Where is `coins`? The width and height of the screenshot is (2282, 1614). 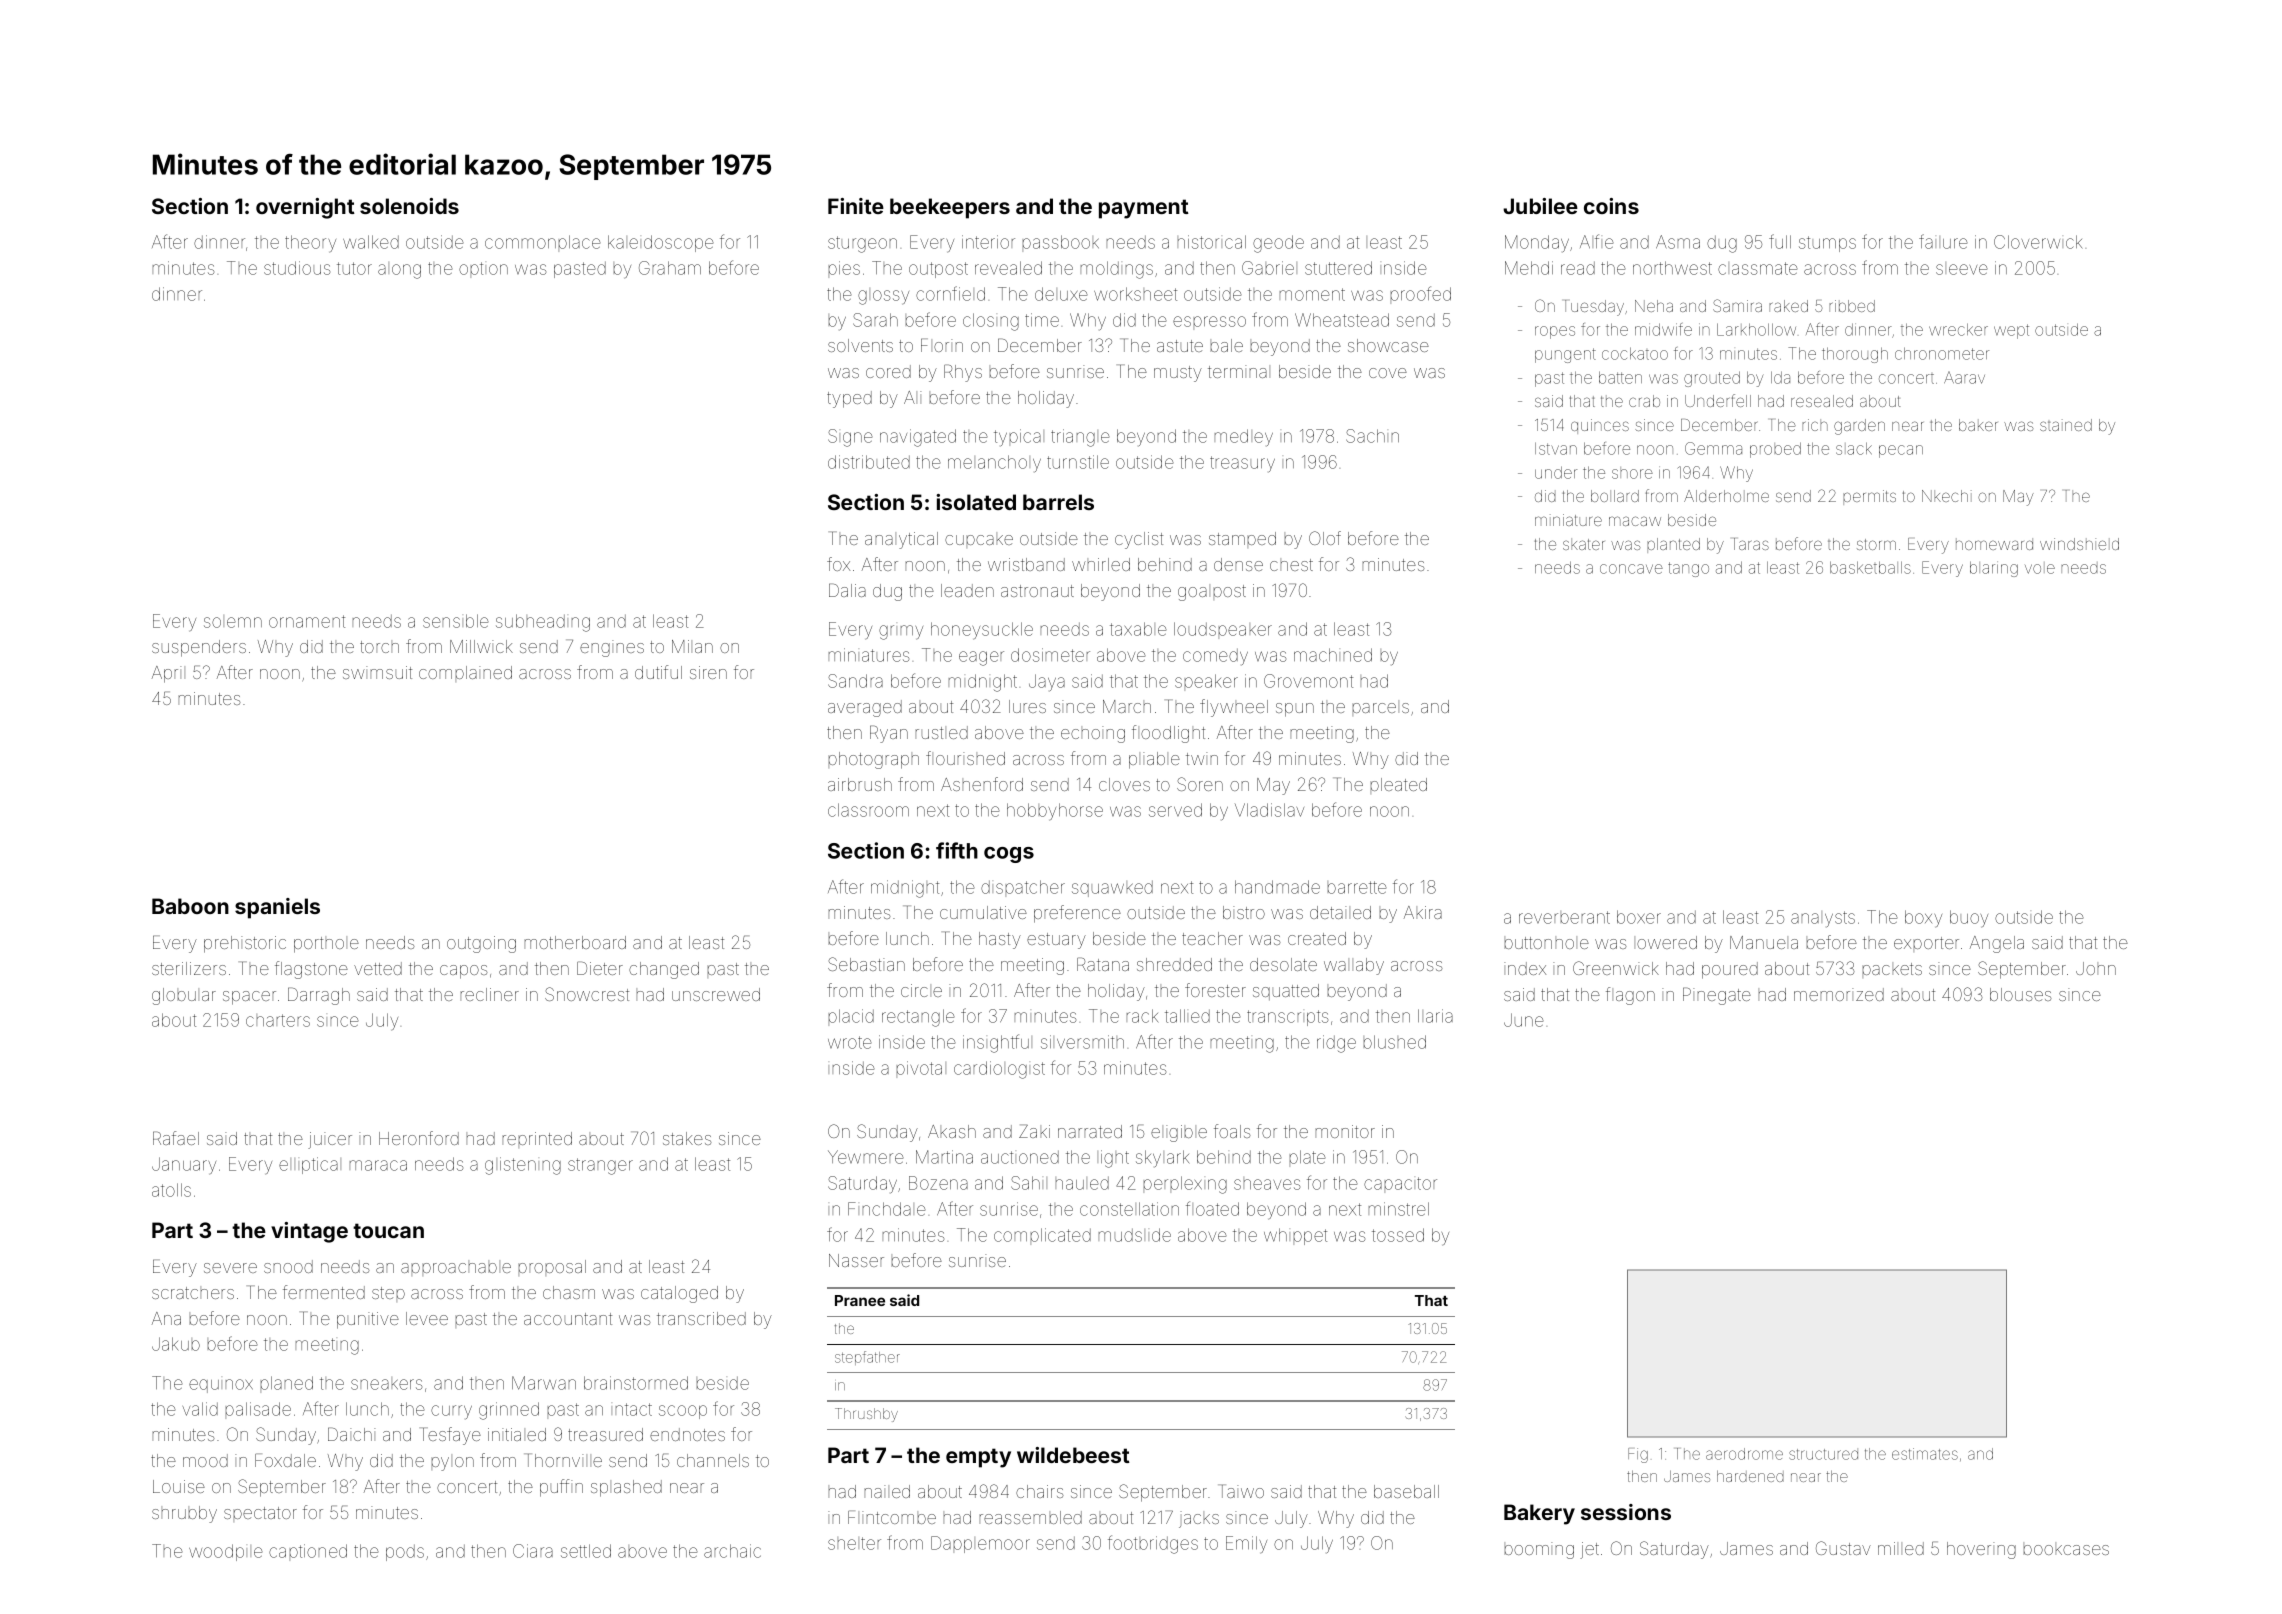
coins is located at coordinates (1611, 206).
